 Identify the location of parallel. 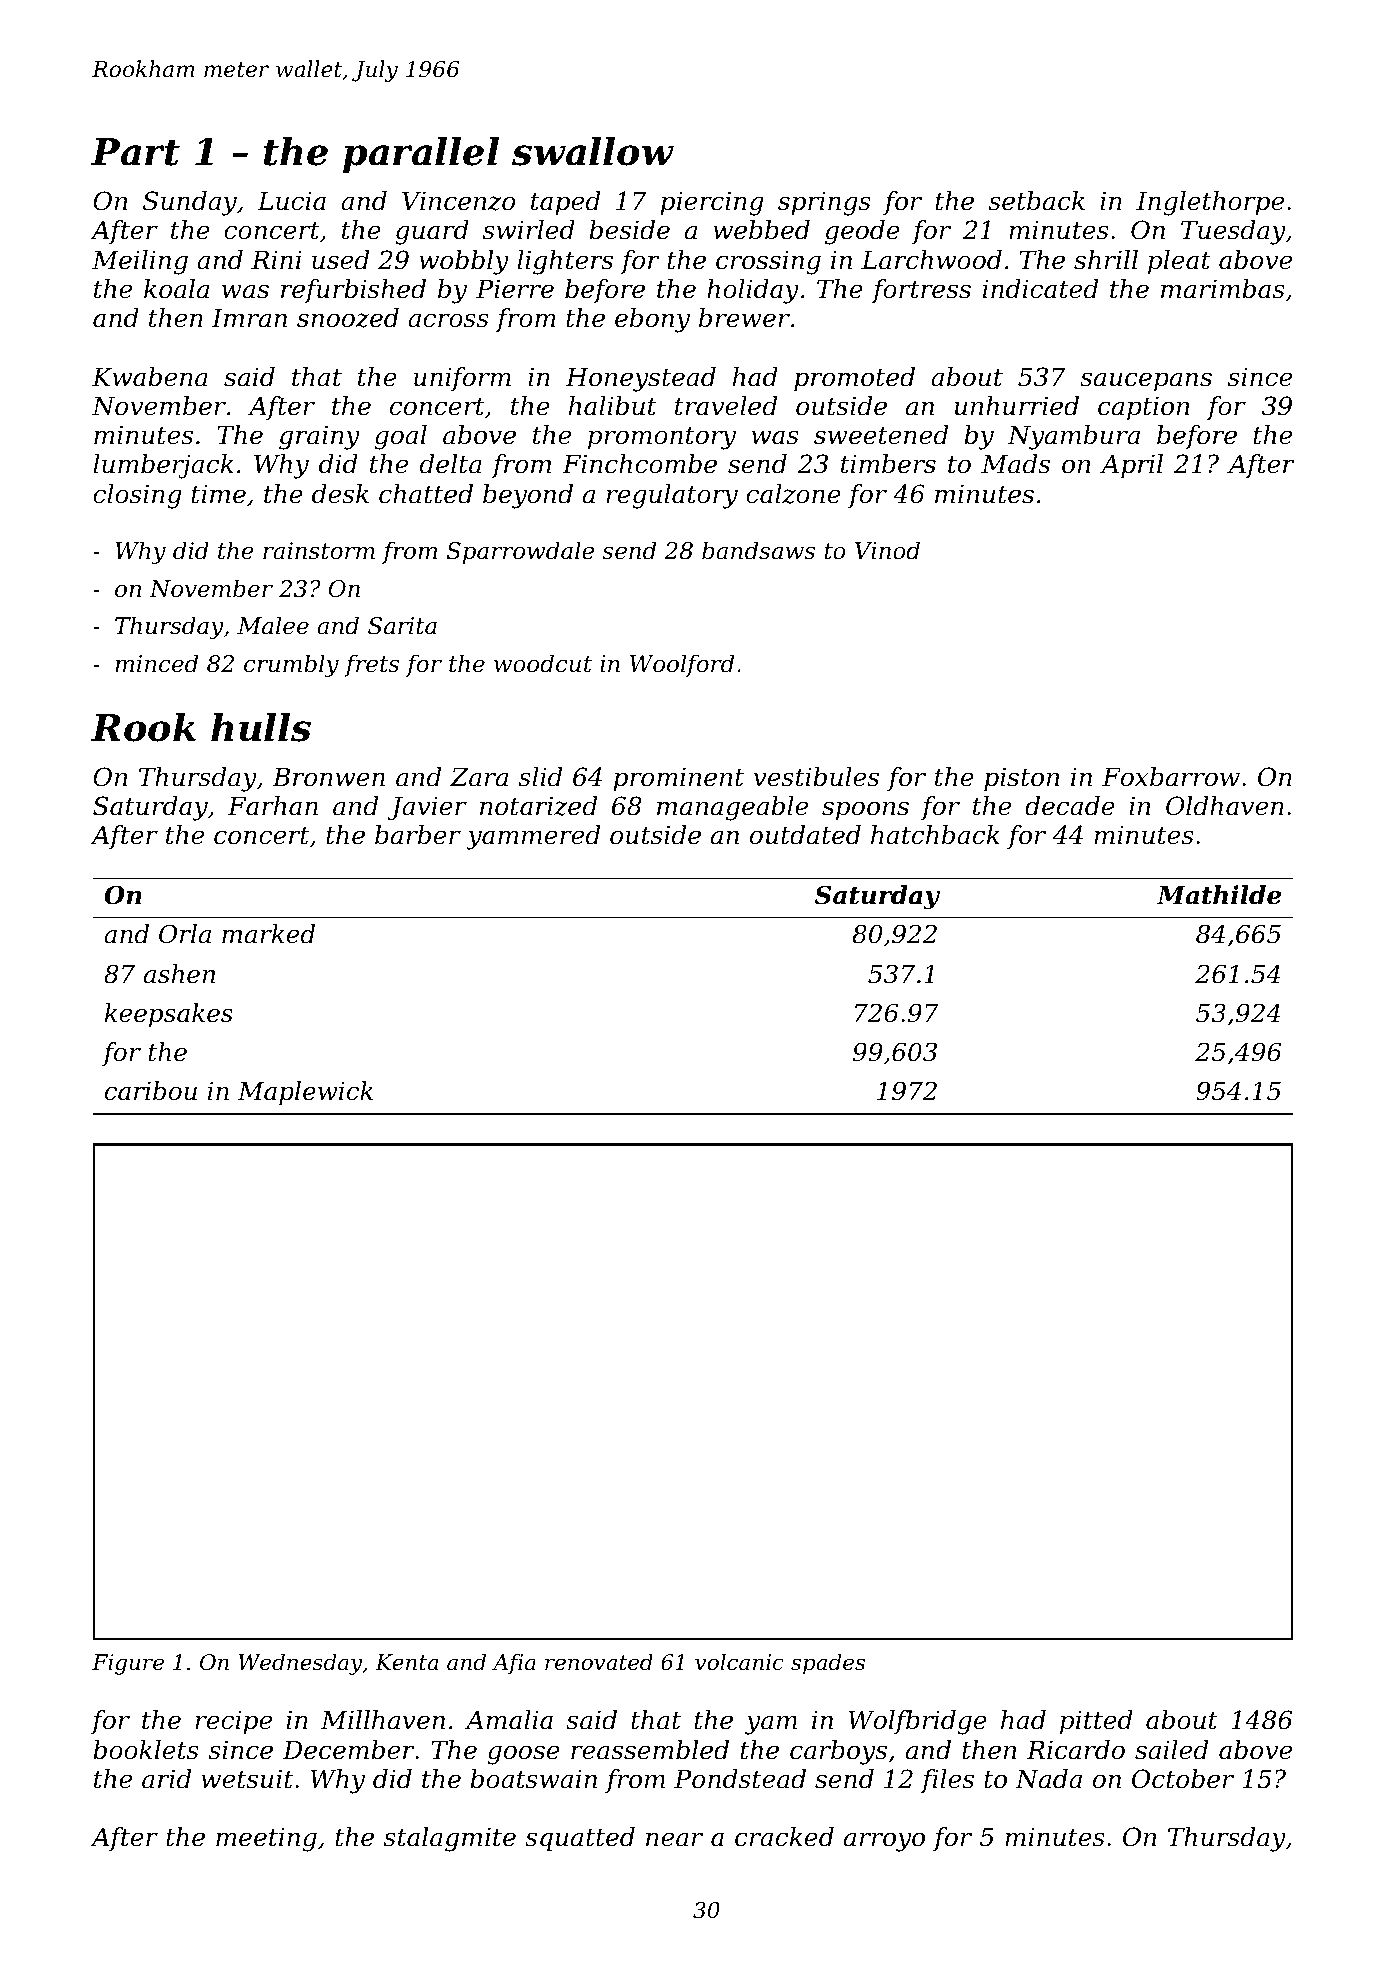
(421, 155).
